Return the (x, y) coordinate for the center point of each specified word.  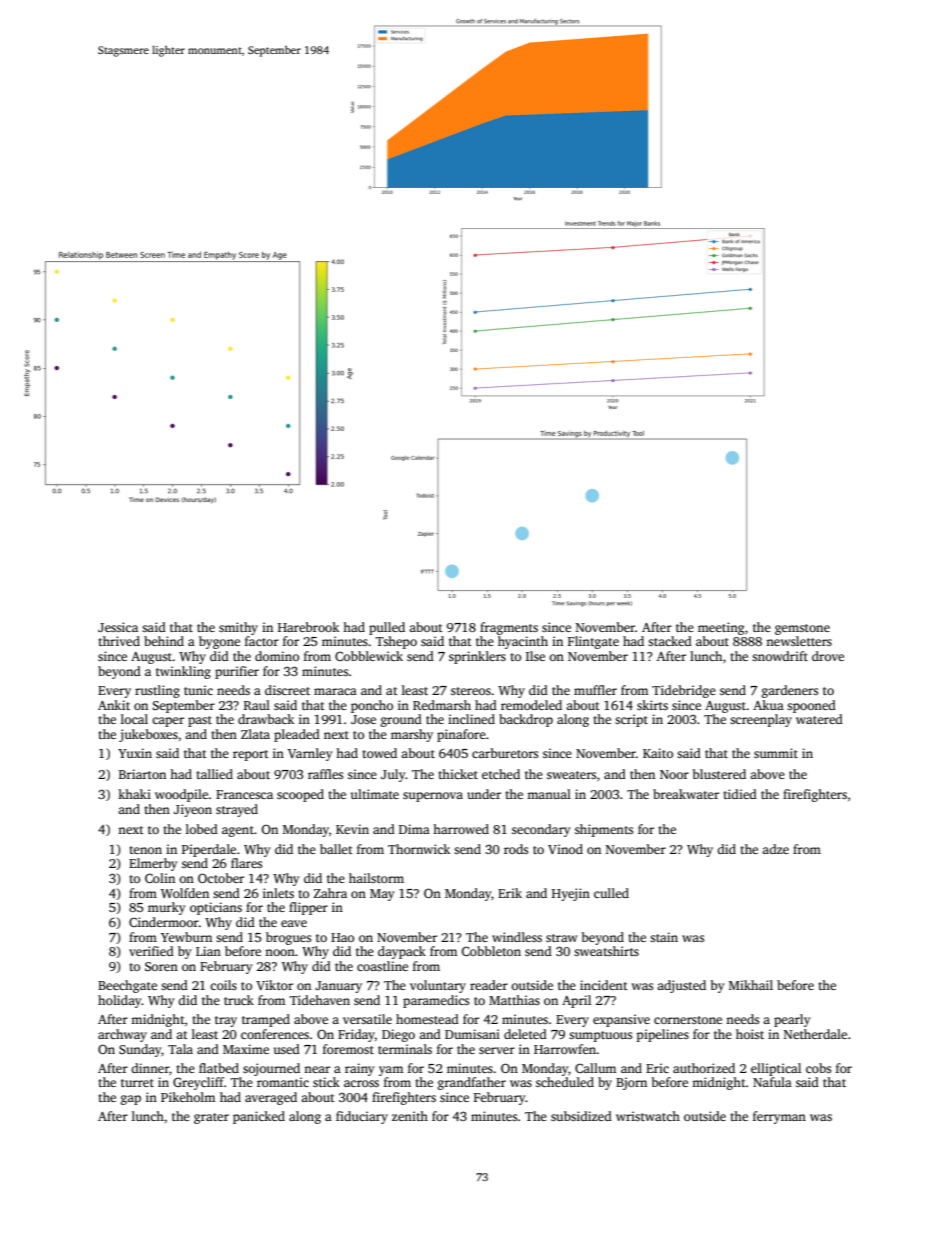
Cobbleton (491, 951)
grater (211, 1118)
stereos (471, 691)
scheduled (565, 1082)
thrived (119, 641)
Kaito (658, 753)
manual (549, 794)
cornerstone (688, 1020)
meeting (721, 628)
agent (238, 831)
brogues (288, 938)
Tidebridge (684, 691)
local (134, 719)
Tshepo (396, 642)
